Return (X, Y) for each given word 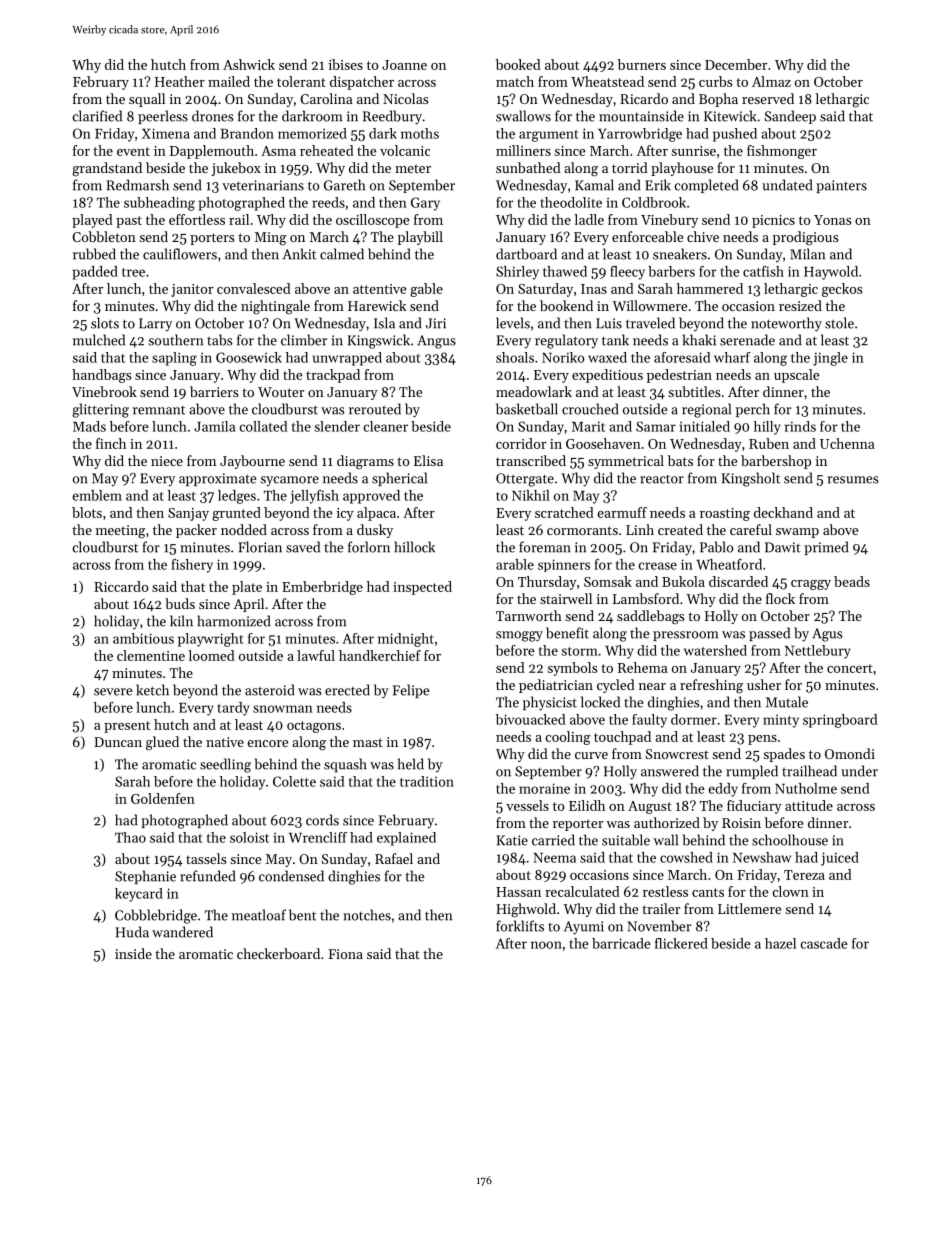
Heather (180, 81)
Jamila (214, 426)
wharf (732, 357)
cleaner (386, 426)
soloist (249, 837)
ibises (346, 64)
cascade (824, 943)
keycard (139, 895)
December (736, 64)
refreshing (711, 686)
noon (546, 945)
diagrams (365, 462)
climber (304, 340)
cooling (568, 738)
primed (826, 548)
